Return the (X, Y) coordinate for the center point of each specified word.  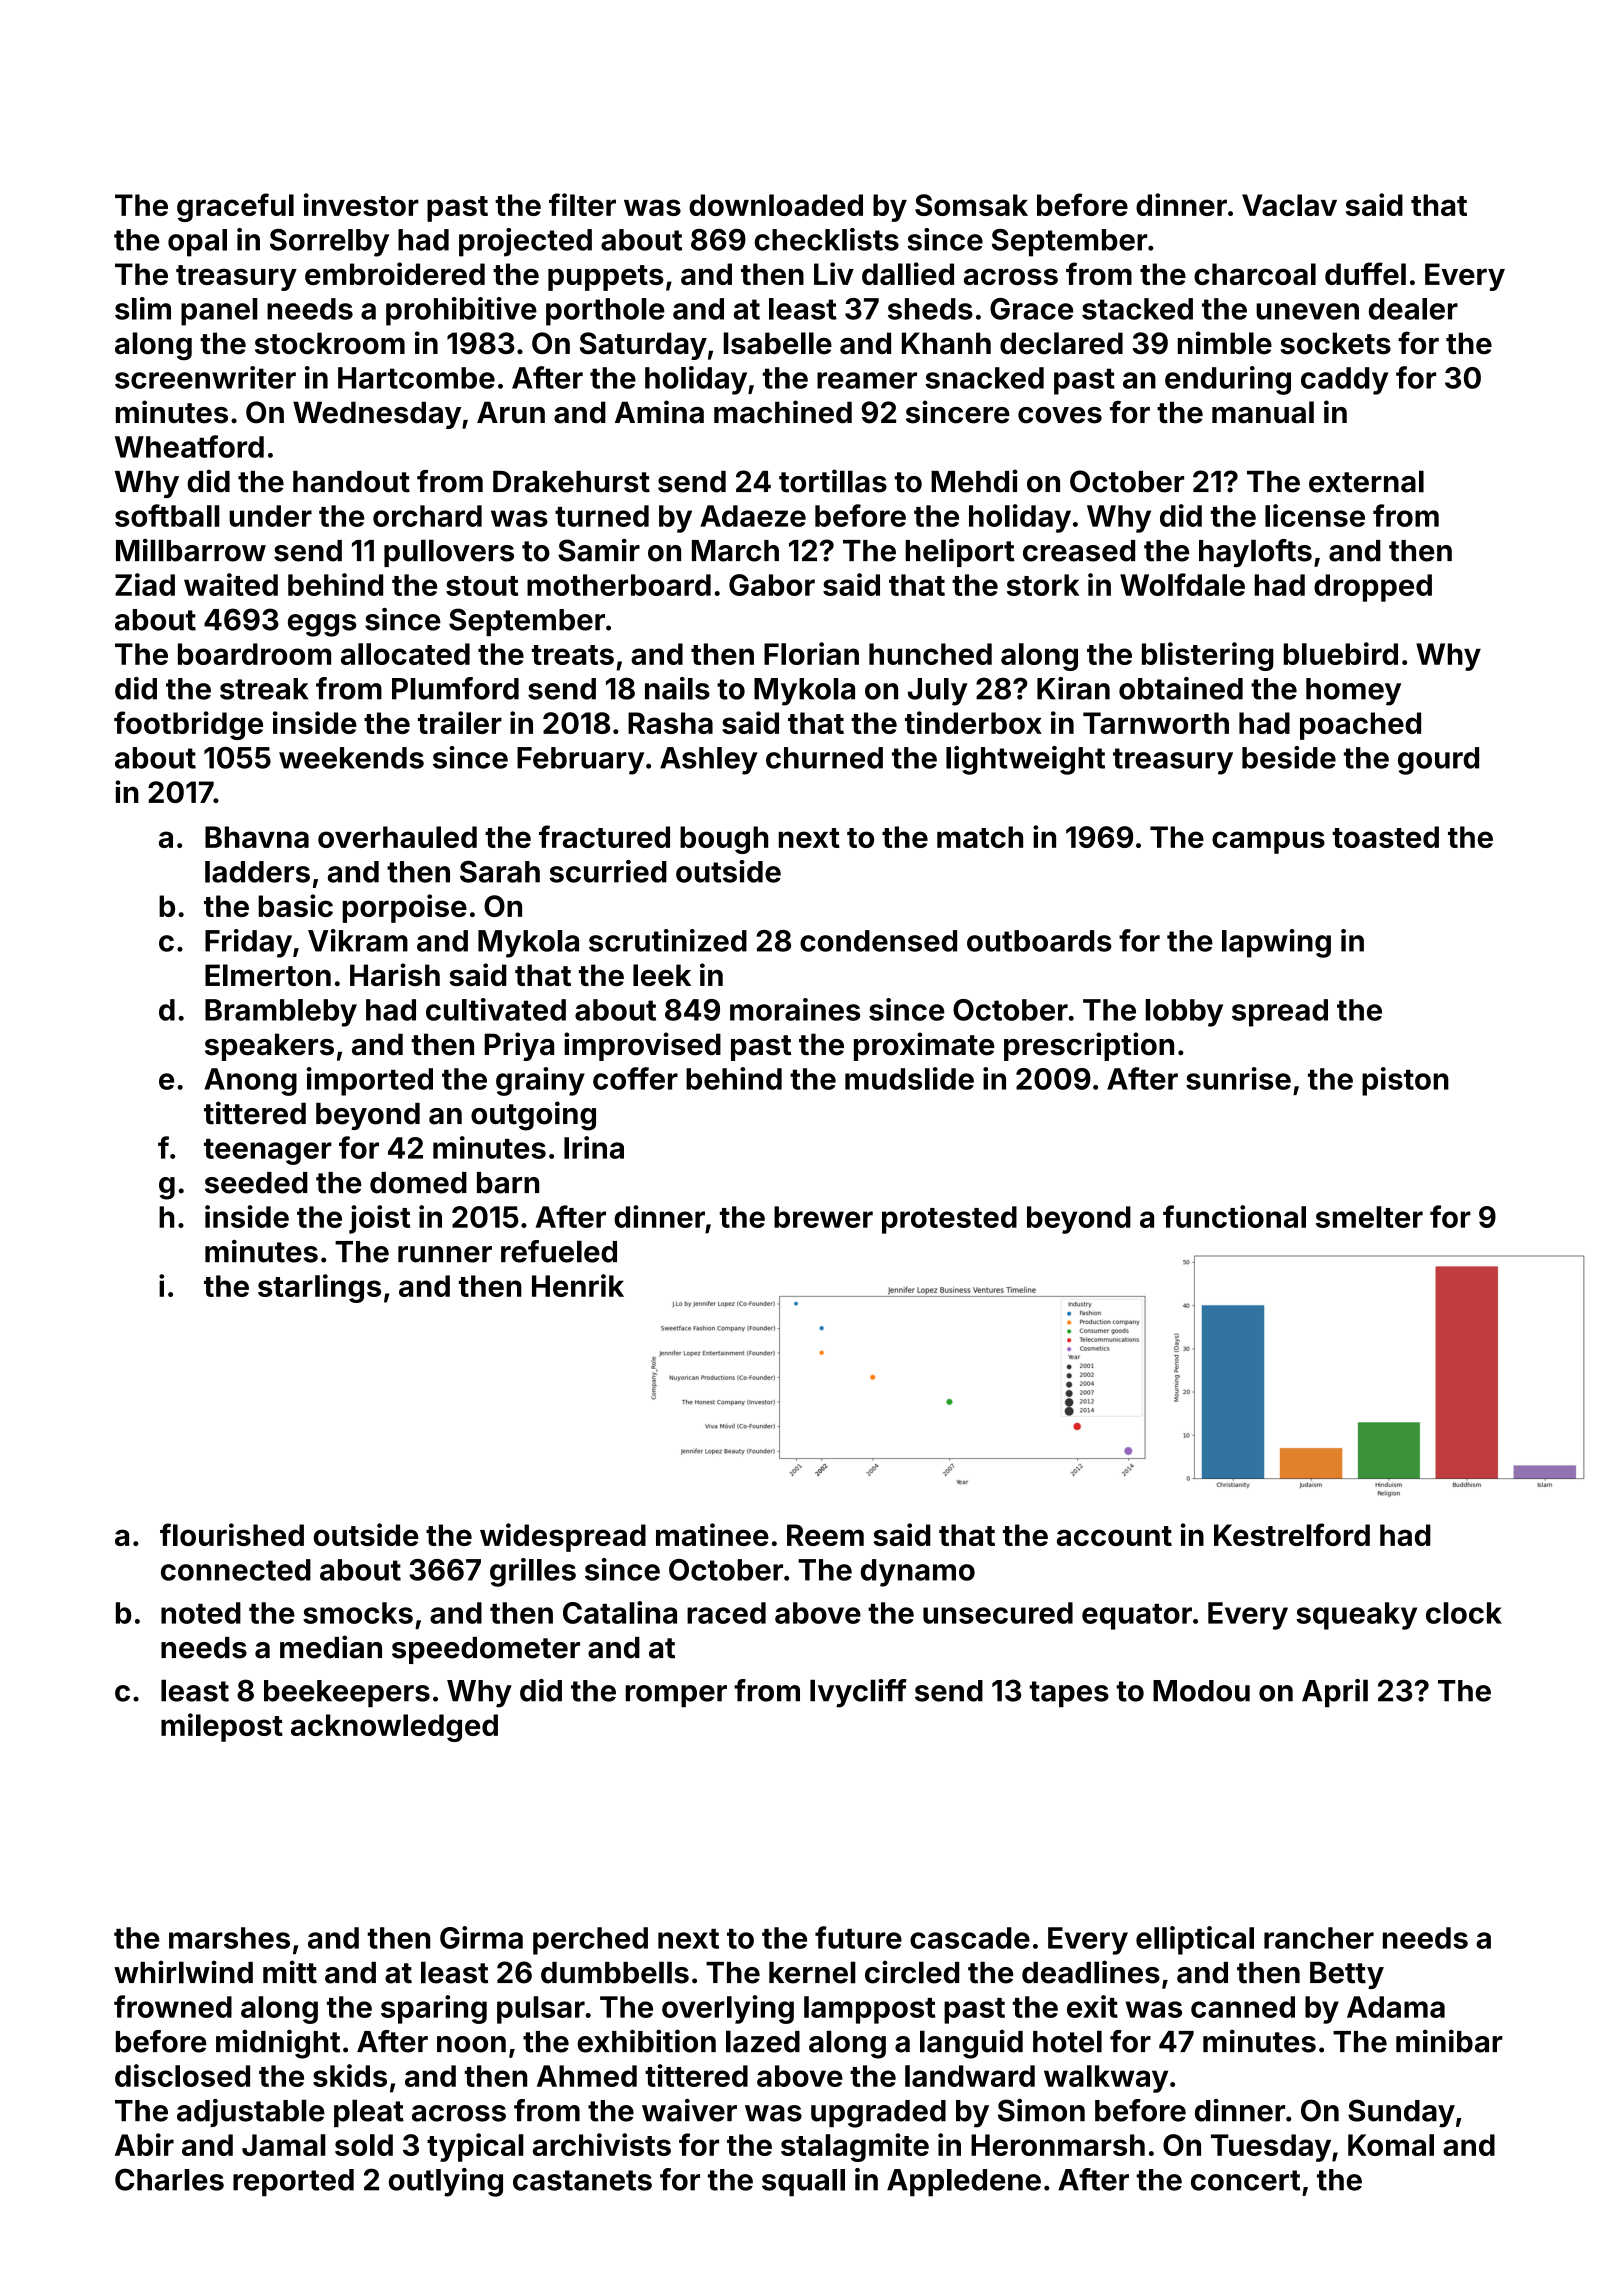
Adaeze (753, 516)
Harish (395, 974)
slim (143, 308)
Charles (169, 2179)
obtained (1181, 688)
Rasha (670, 723)
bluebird (1341, 653)
